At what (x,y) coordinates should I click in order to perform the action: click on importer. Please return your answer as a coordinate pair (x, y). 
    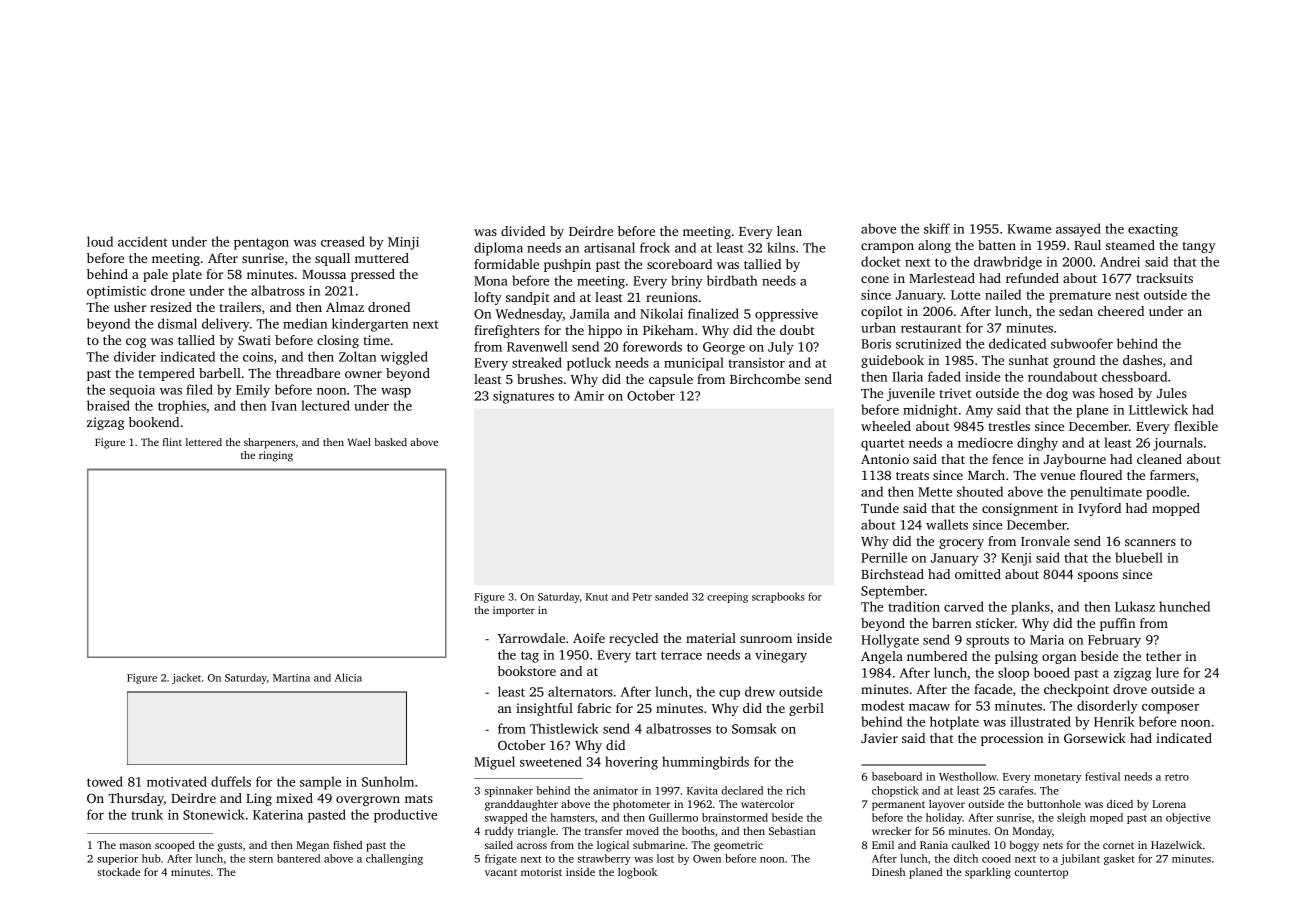
    Looking at the image, I should click on (514, 611).
